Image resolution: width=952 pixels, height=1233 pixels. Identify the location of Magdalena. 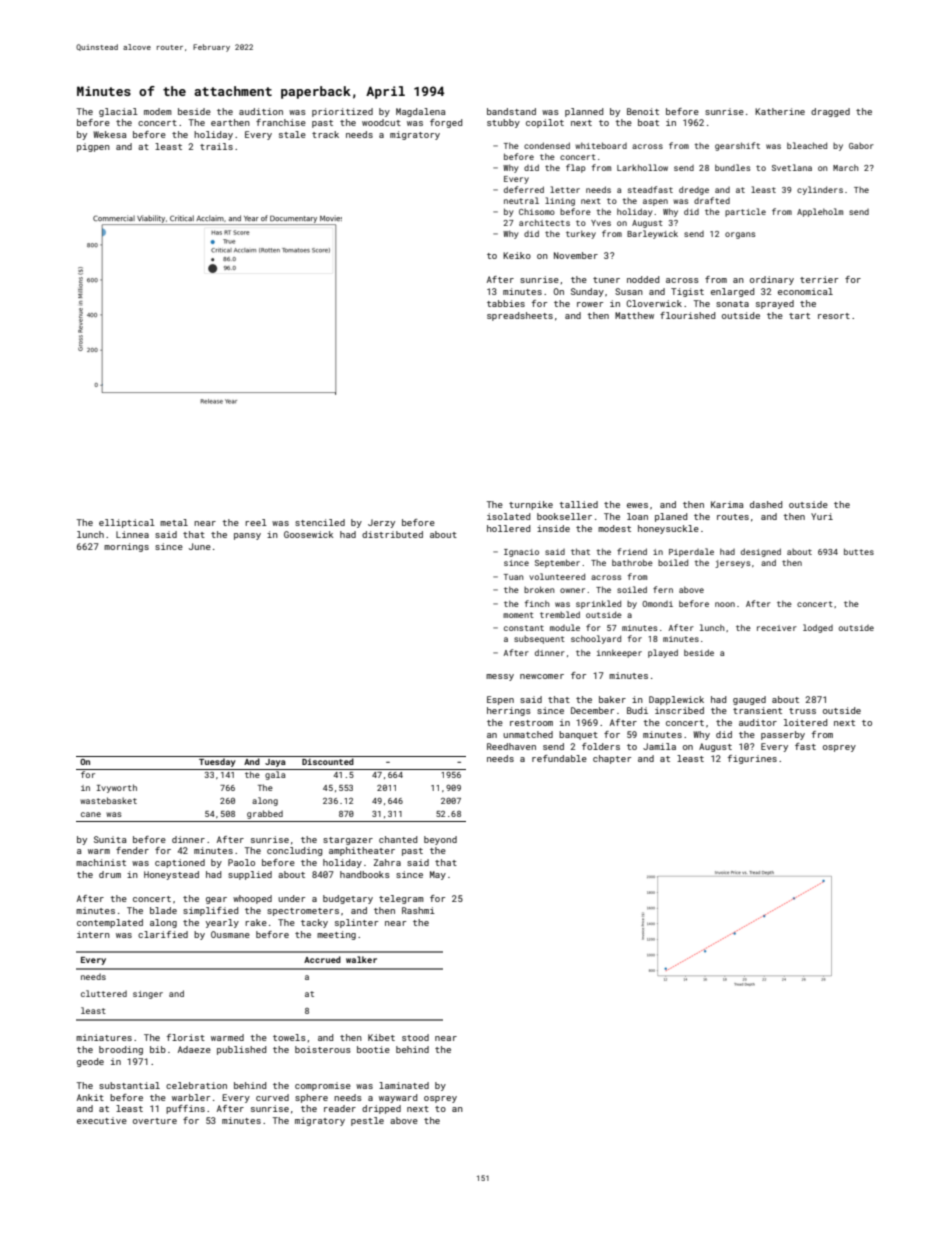
(420, 112).
